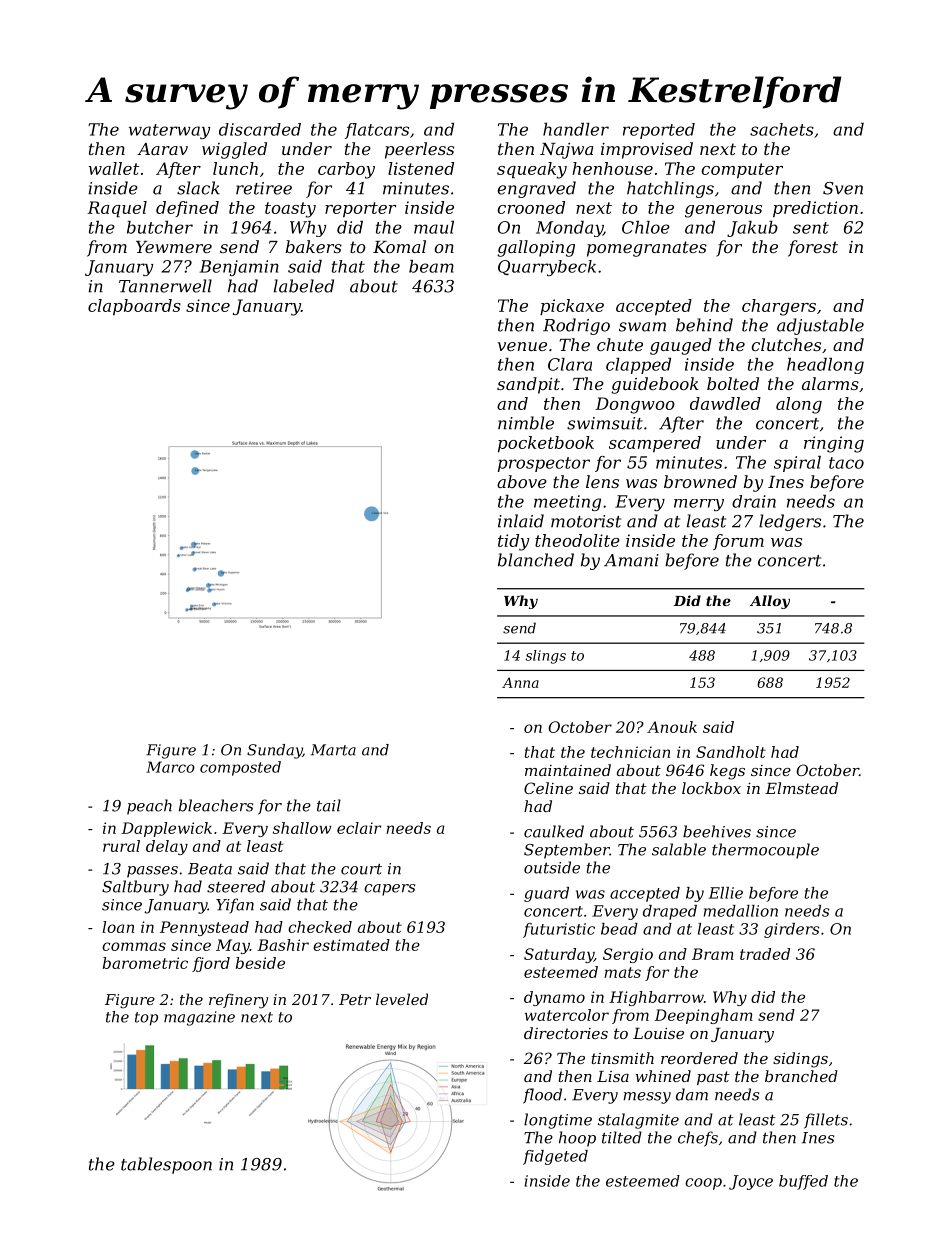 The image size is (952, 1233). What do you see at coordinates (377, 131) in the screenshot?
I see `flatcars` at bounding box center [377, 131].
